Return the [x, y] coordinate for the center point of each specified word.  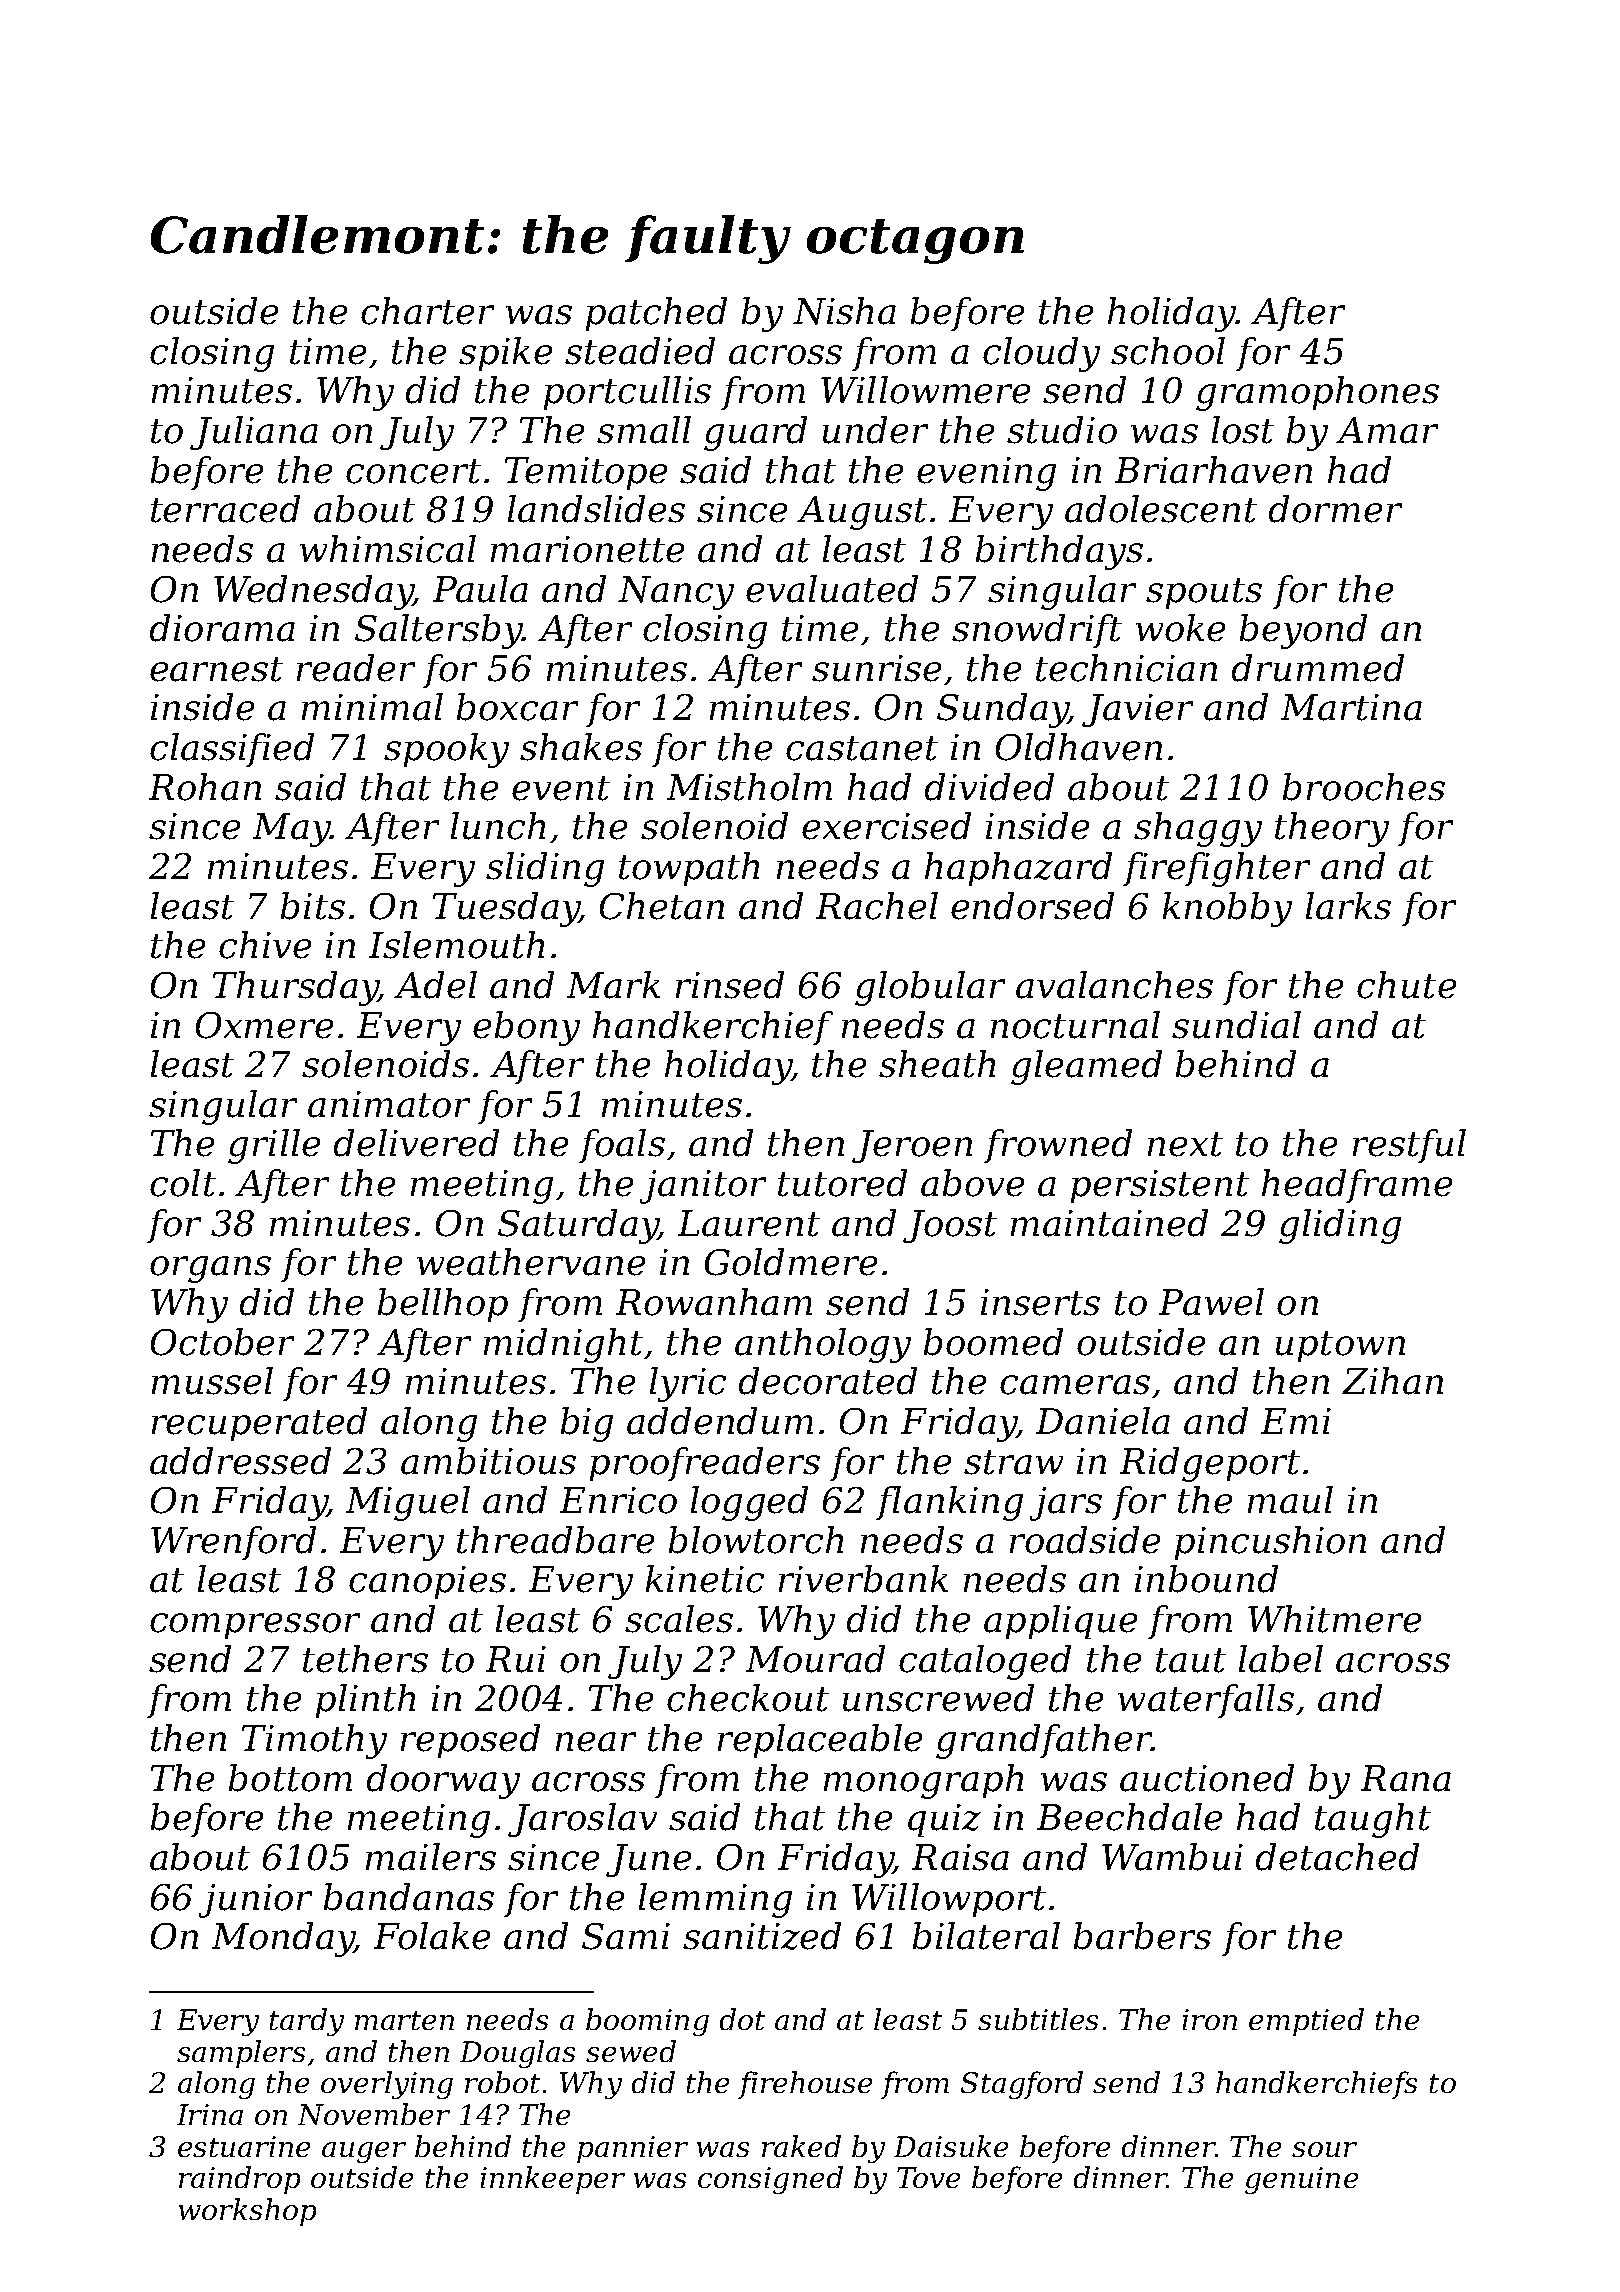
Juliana [254, 433]
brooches [1364, 787]
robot [502, 2082]
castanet [862, 748]
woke [1180, 628]
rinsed [730, 985]
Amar [1387, 430]
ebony [526, 1028]
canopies [427, 1582]
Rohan [205, 787]
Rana [1406, 1778]
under [875, 430]
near [596, 1742]
